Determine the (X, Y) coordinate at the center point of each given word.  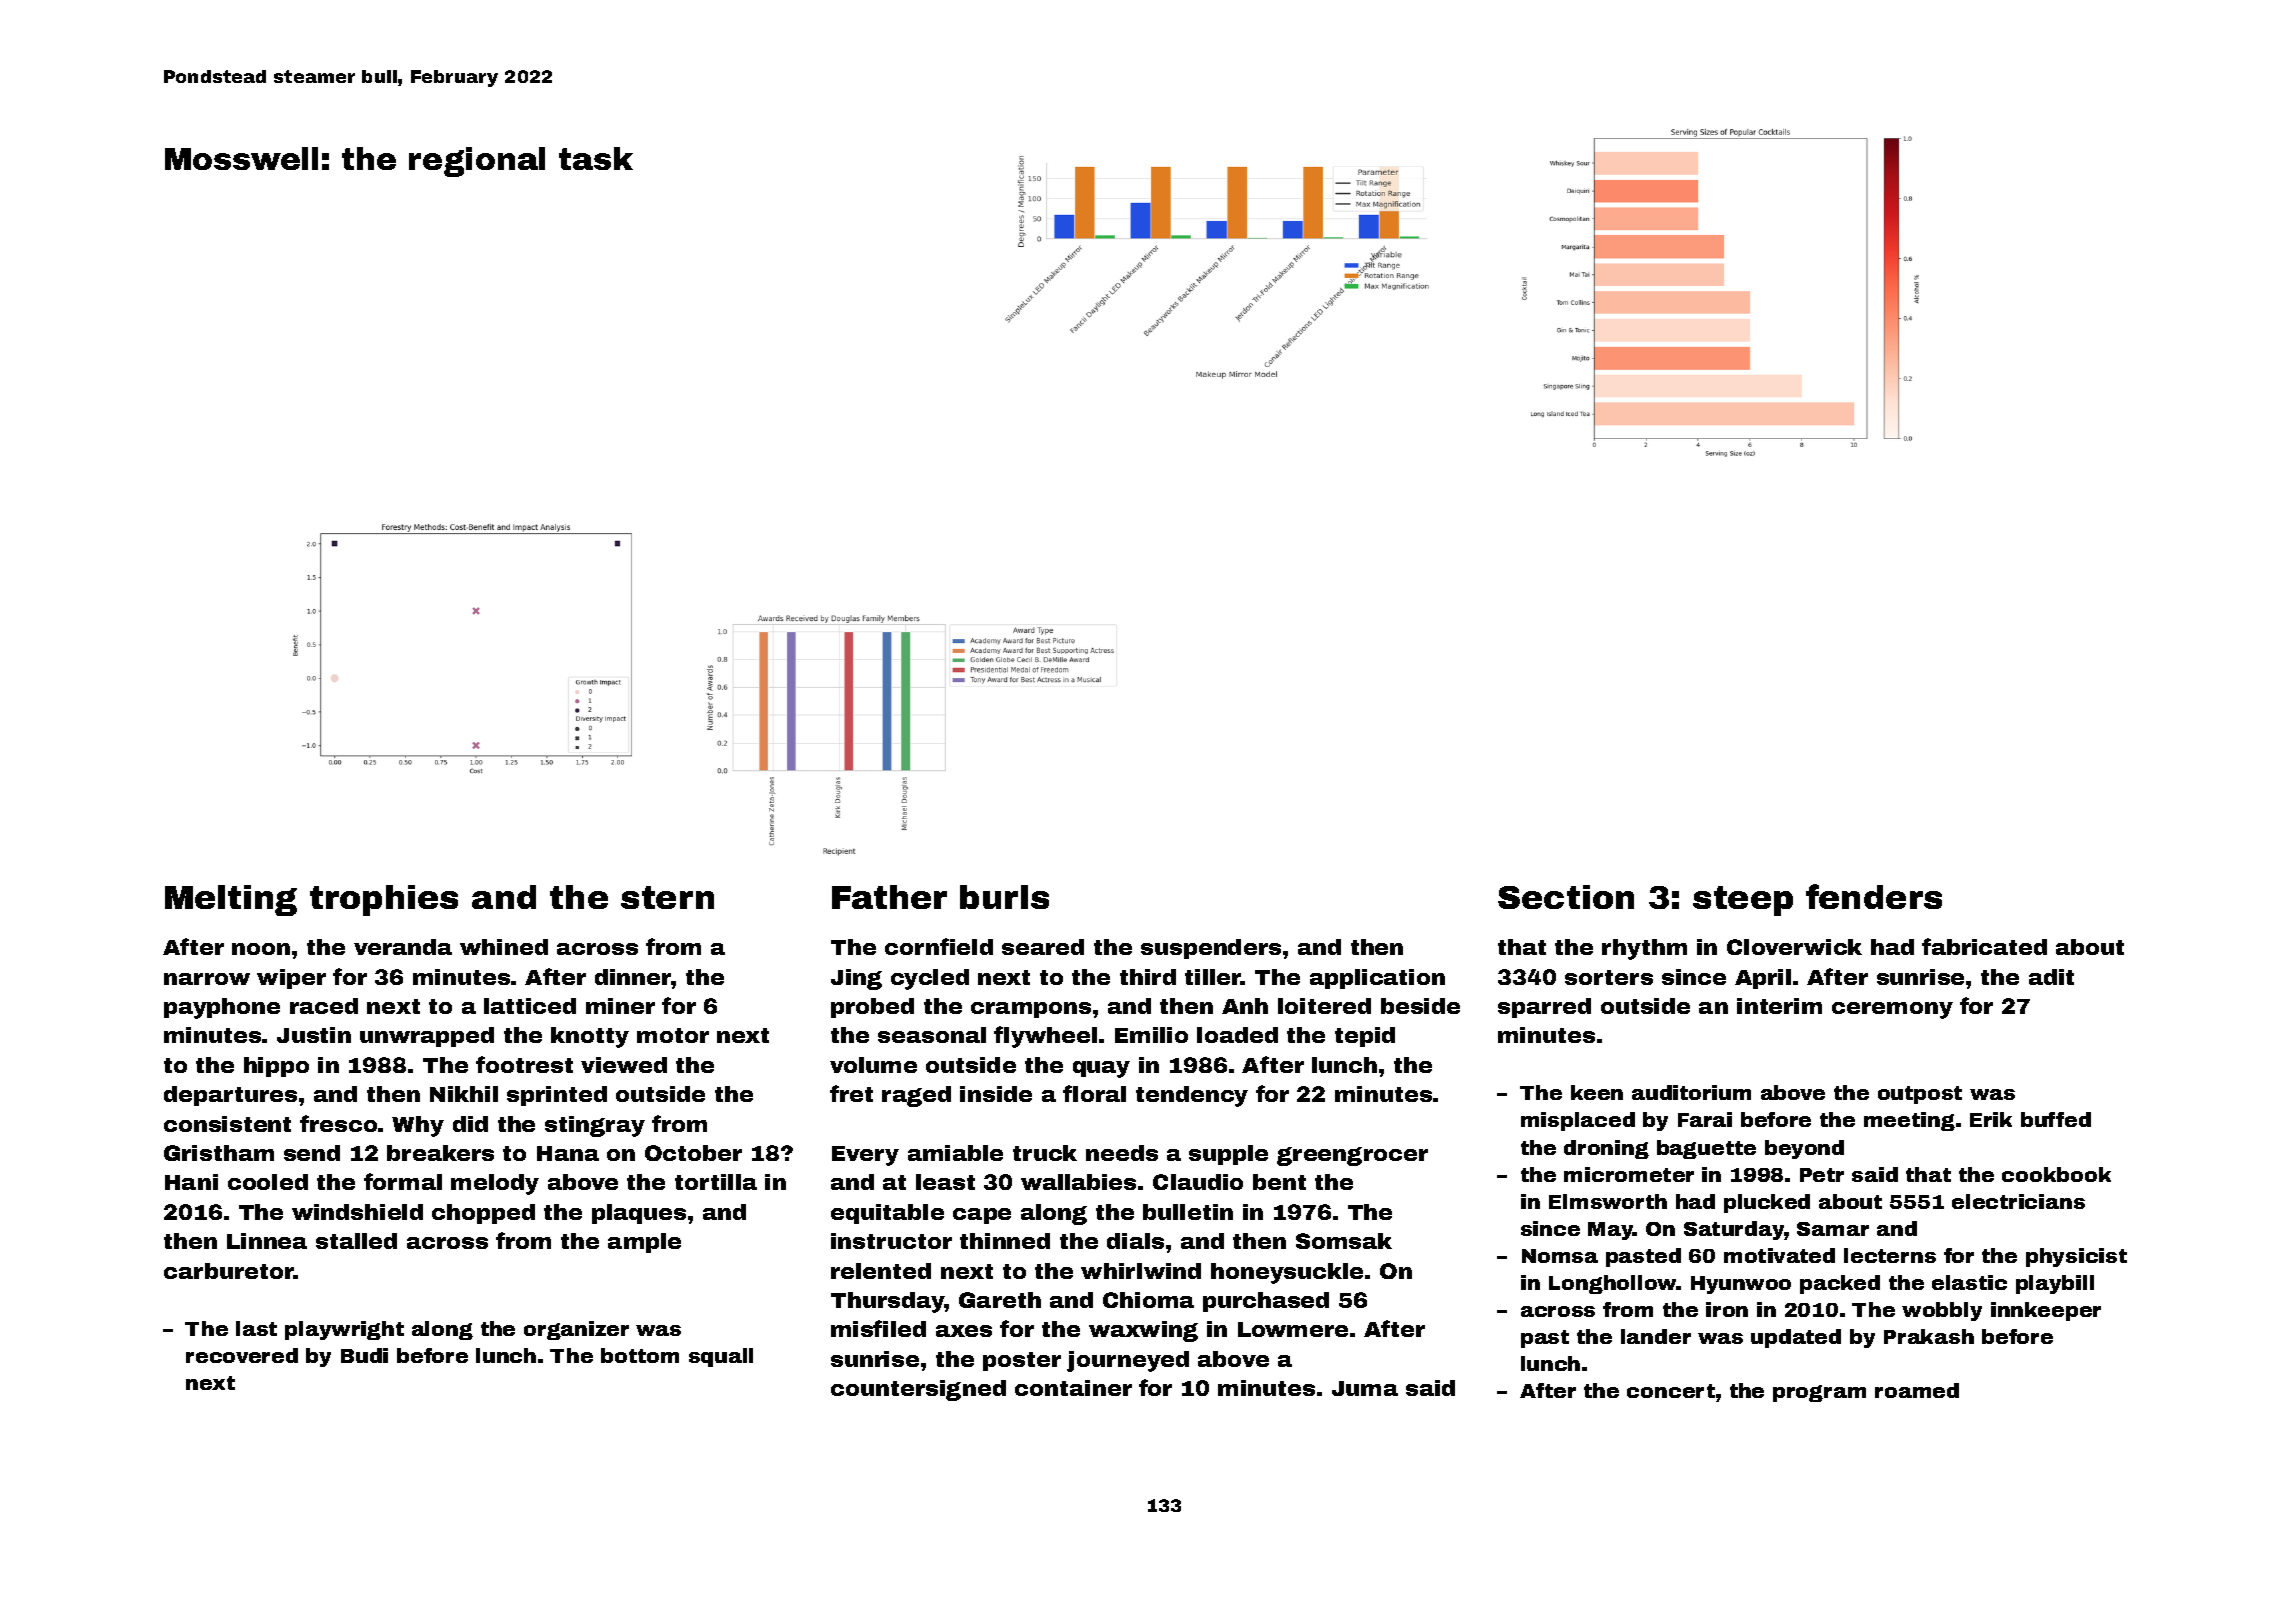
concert (1671, 1391)
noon (261, 949)
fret (851, 1093)
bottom (640, 1355)
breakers (440, 1153)
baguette (1706, 1149)
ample (644, 1243)
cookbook (2056, 1174)
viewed (624, 1065)
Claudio (1198, 1182)
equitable (887, 1214)
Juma (1365, 1388)
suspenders (1211, 949)
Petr (1822, 1175)
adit (2051, 977)
